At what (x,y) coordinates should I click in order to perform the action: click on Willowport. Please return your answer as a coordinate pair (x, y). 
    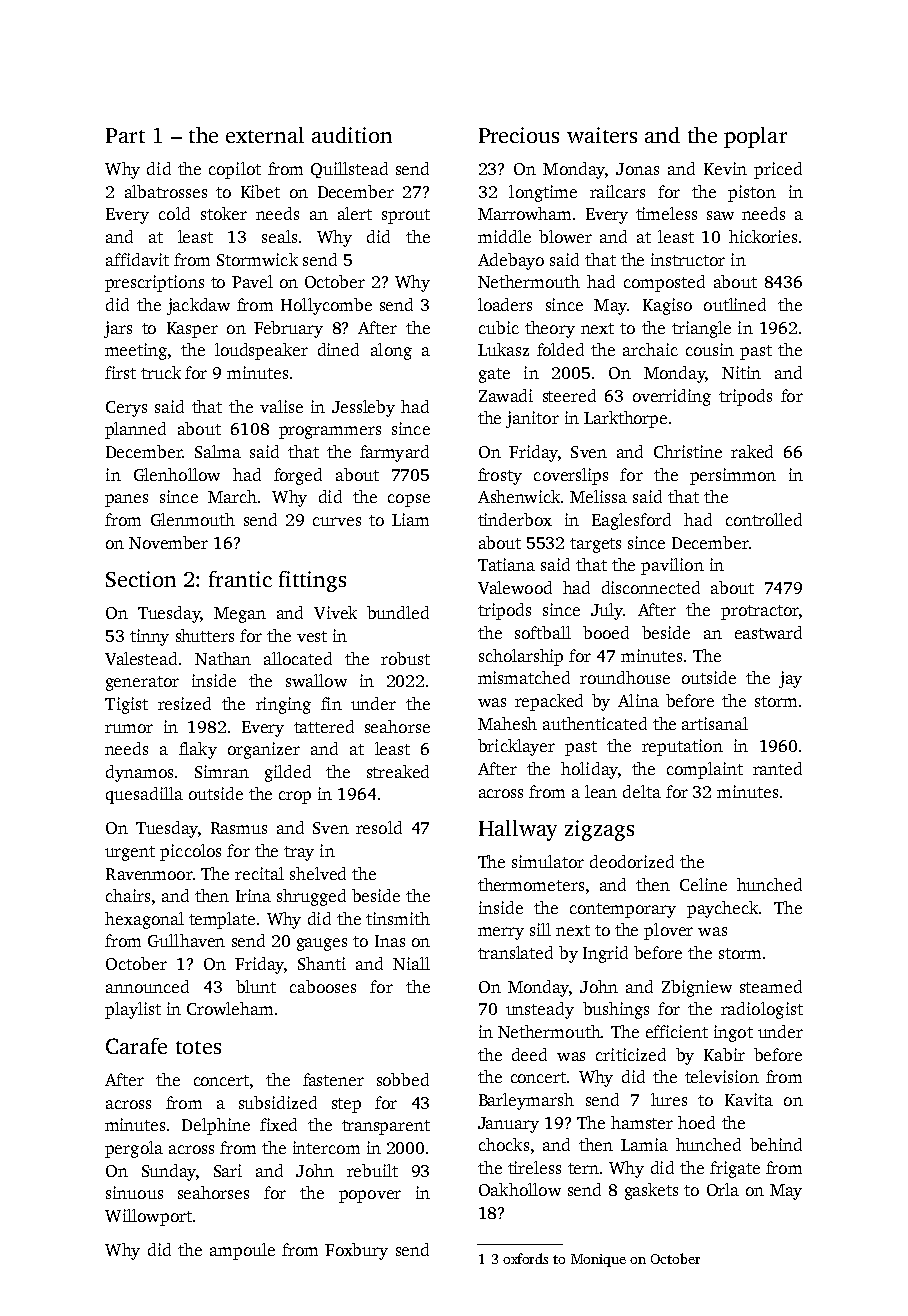
    Looking at the image, I should click on (148, 1217).
